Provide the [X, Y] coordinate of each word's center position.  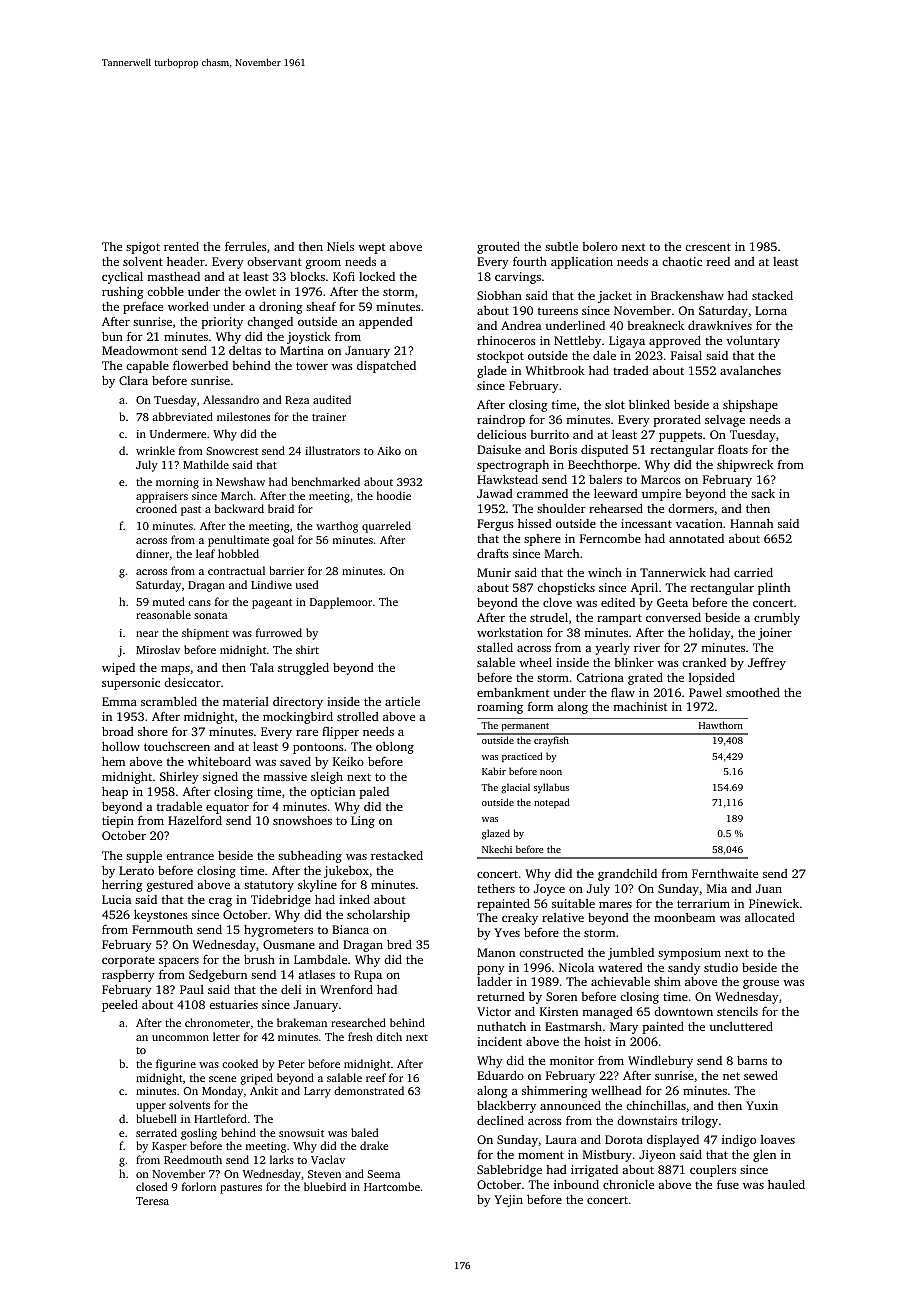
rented [181, 246]
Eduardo [500, 1075]
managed [607, 1013]
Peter [291, 1064]
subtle [561, 246]
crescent [708, 247]
